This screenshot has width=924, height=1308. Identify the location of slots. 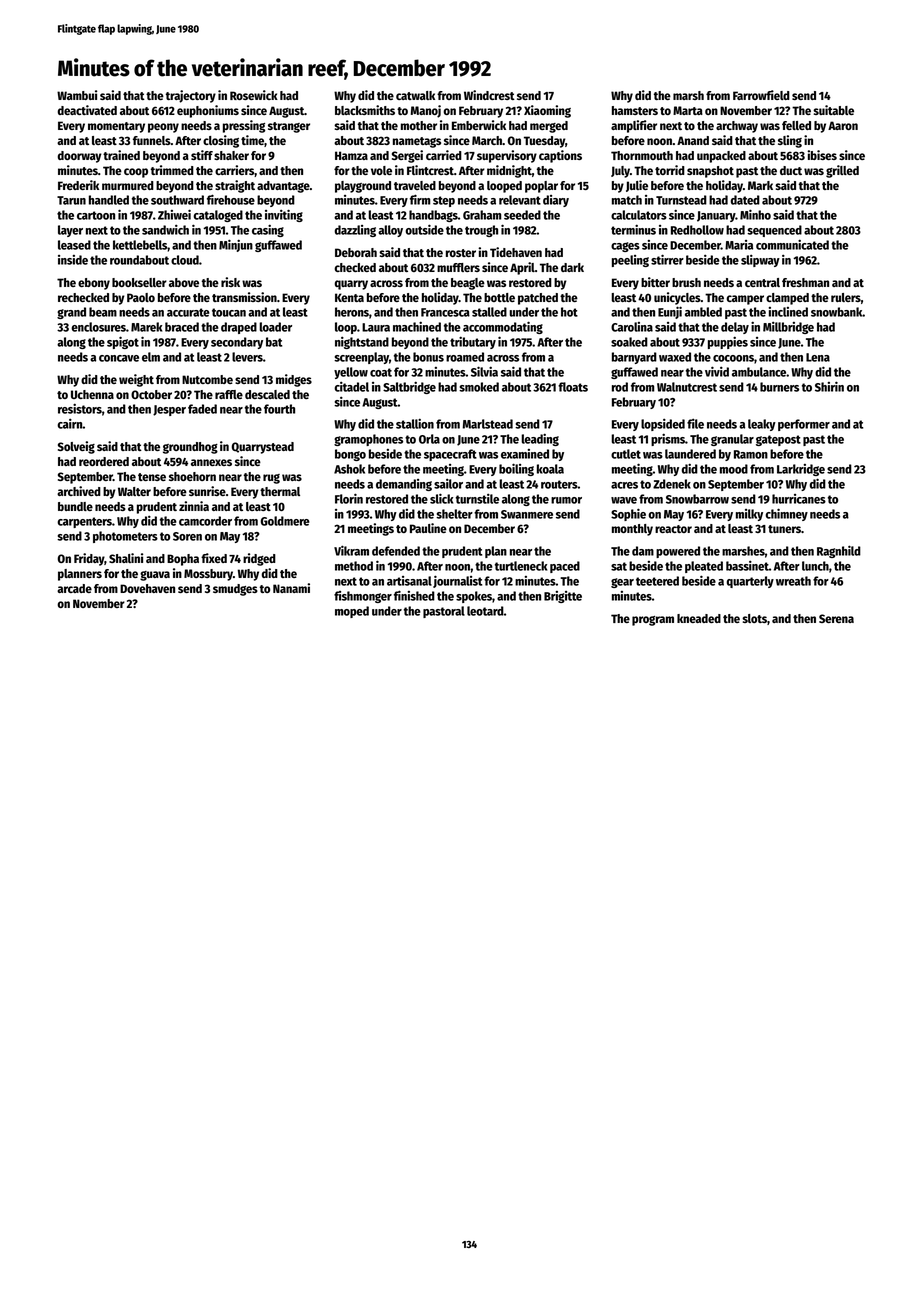
(754, 618).
